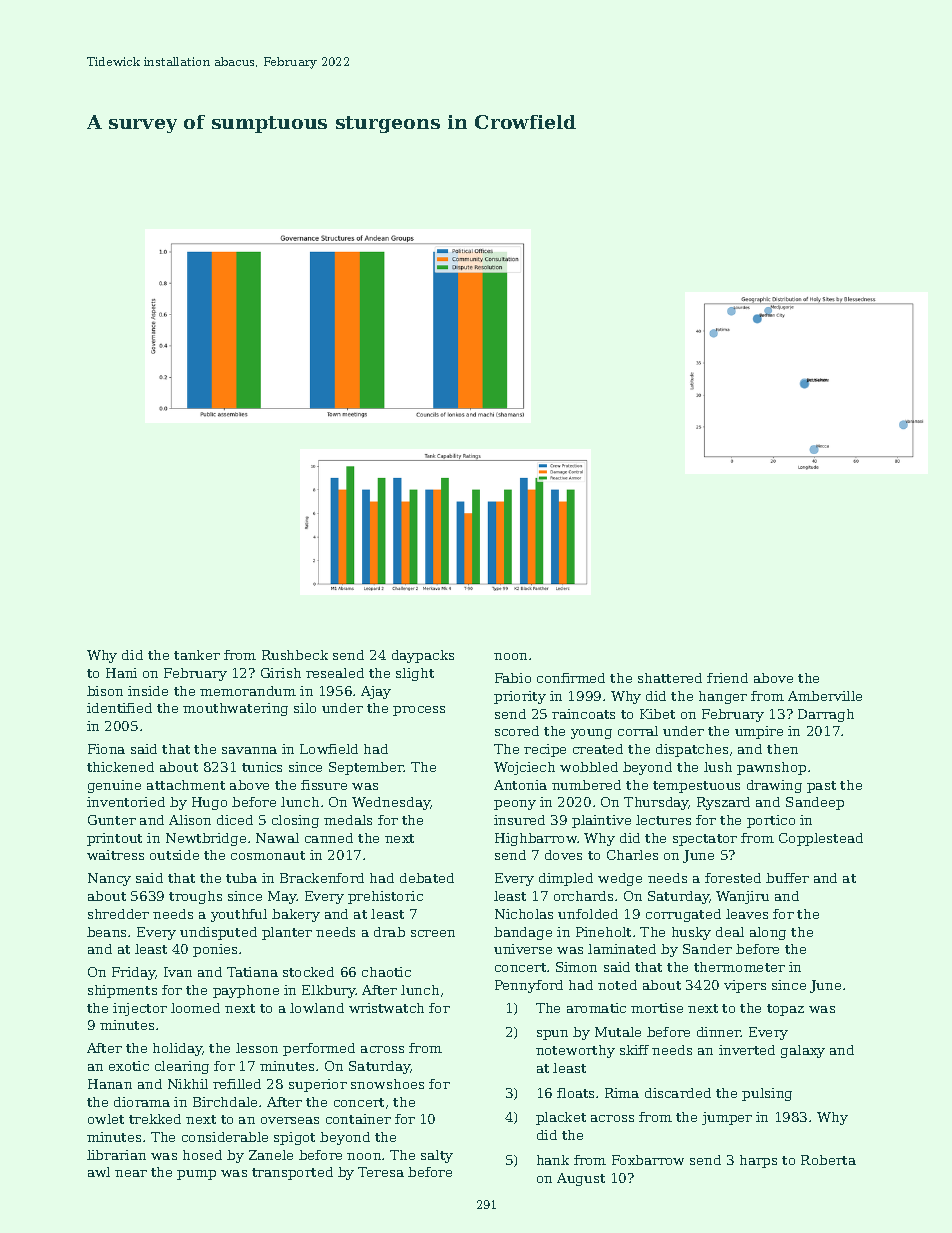  I want to click on numbered, so click(586, 785).
